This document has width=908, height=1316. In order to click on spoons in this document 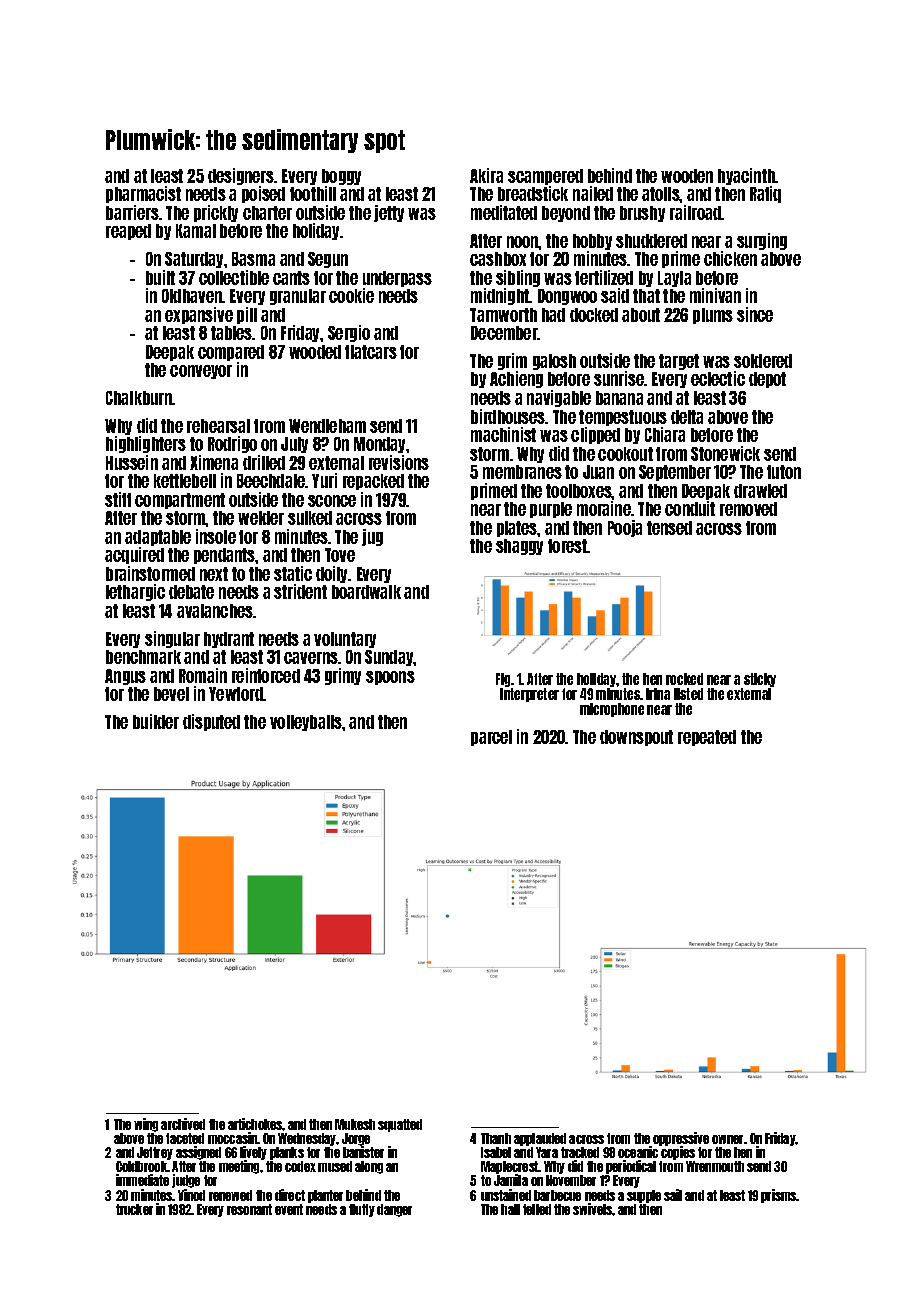, I will do `click(390, 678)`.
